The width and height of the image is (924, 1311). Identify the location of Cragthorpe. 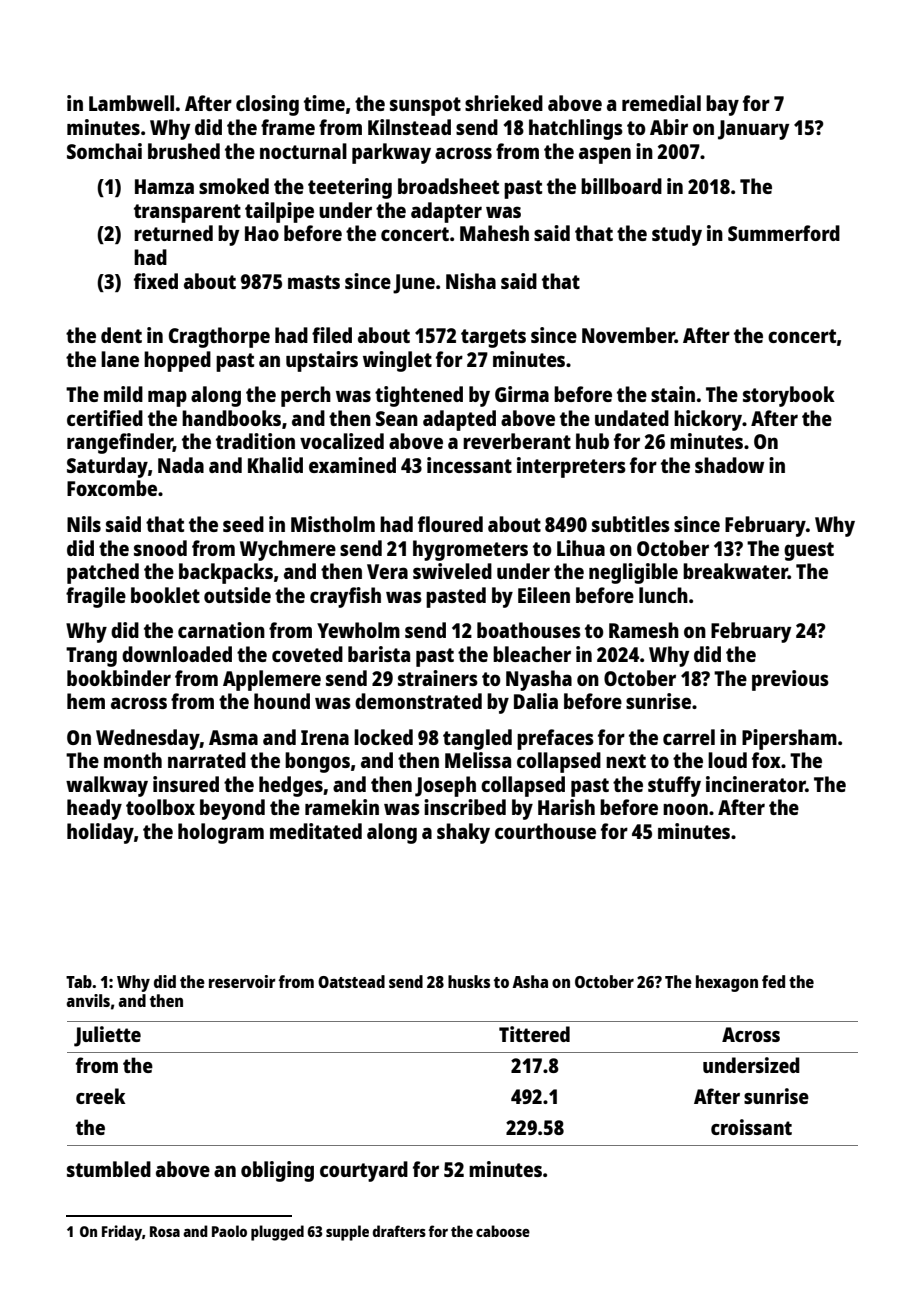
(219, 337).
